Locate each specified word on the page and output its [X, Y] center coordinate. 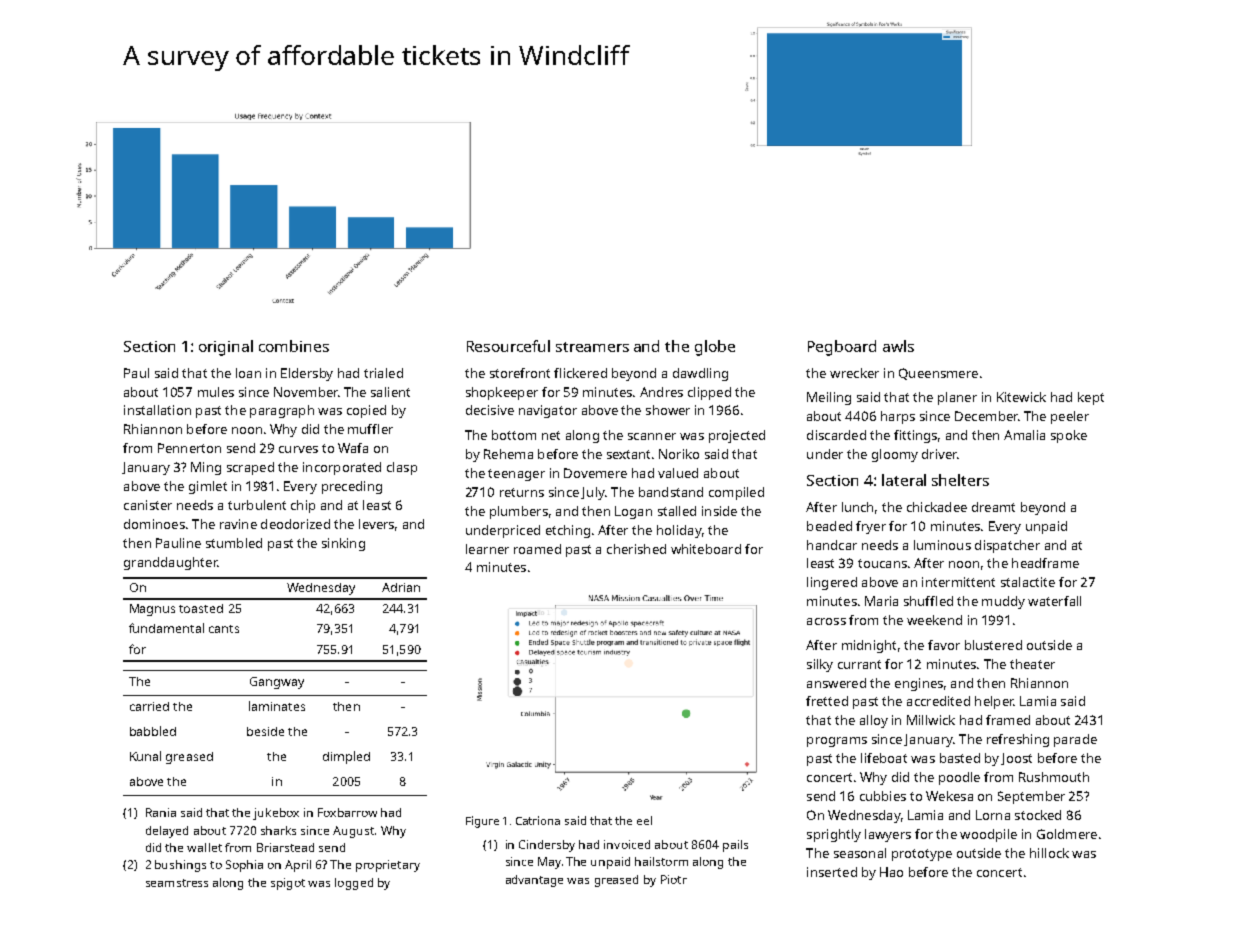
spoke [1069, 436]
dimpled [346, 757]
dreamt [993, 507]
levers [376, 524]
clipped [709, 393]
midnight [869, 646]
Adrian [401, 587]
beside [265, 731]
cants [224, 629]
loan [248, 373]
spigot [288, 884]
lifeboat [884, 758]
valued [678, 473]
